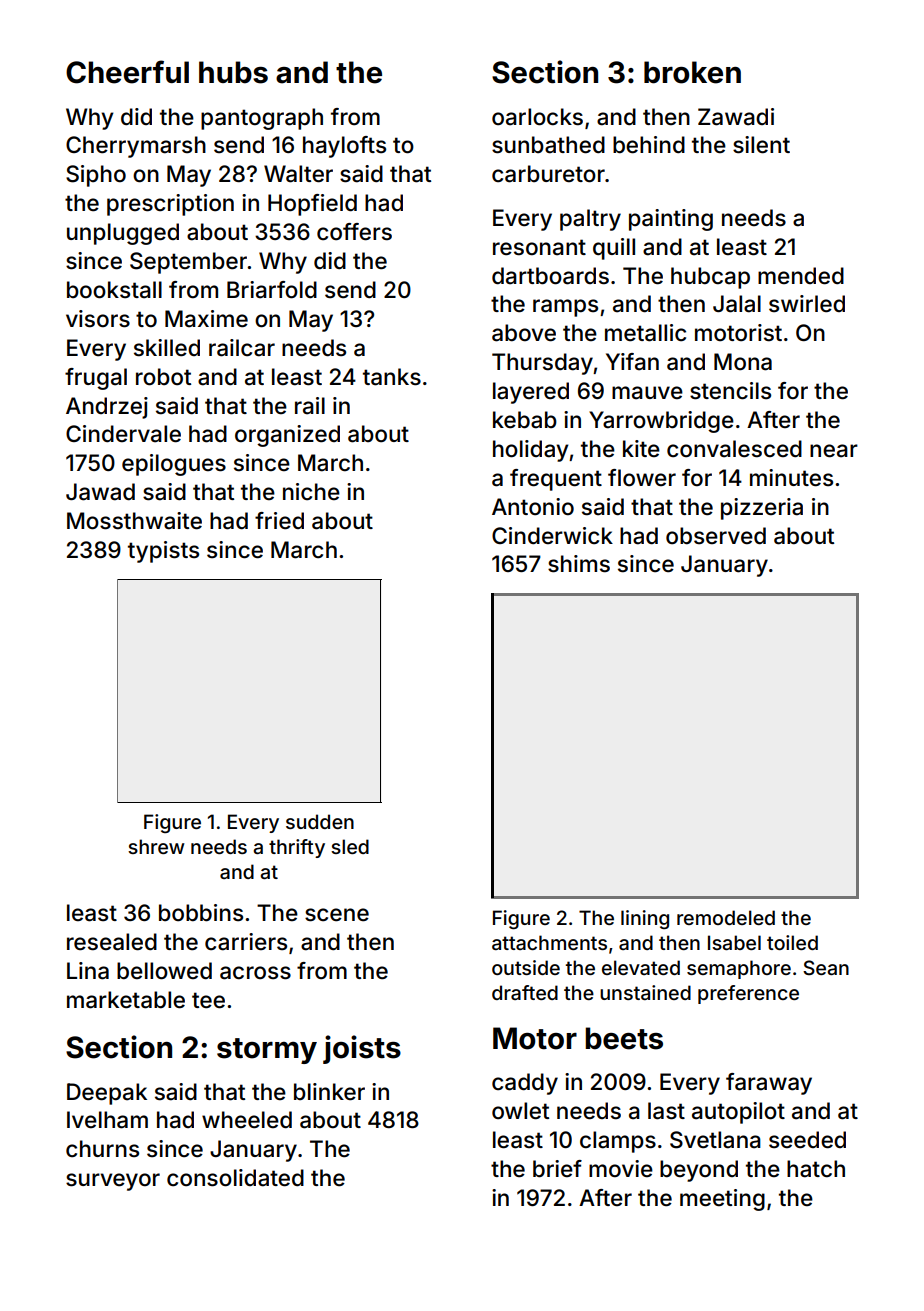 The height and width of the screenshot is (1311, 924). I want to click on hubs, so click(233, 72).
